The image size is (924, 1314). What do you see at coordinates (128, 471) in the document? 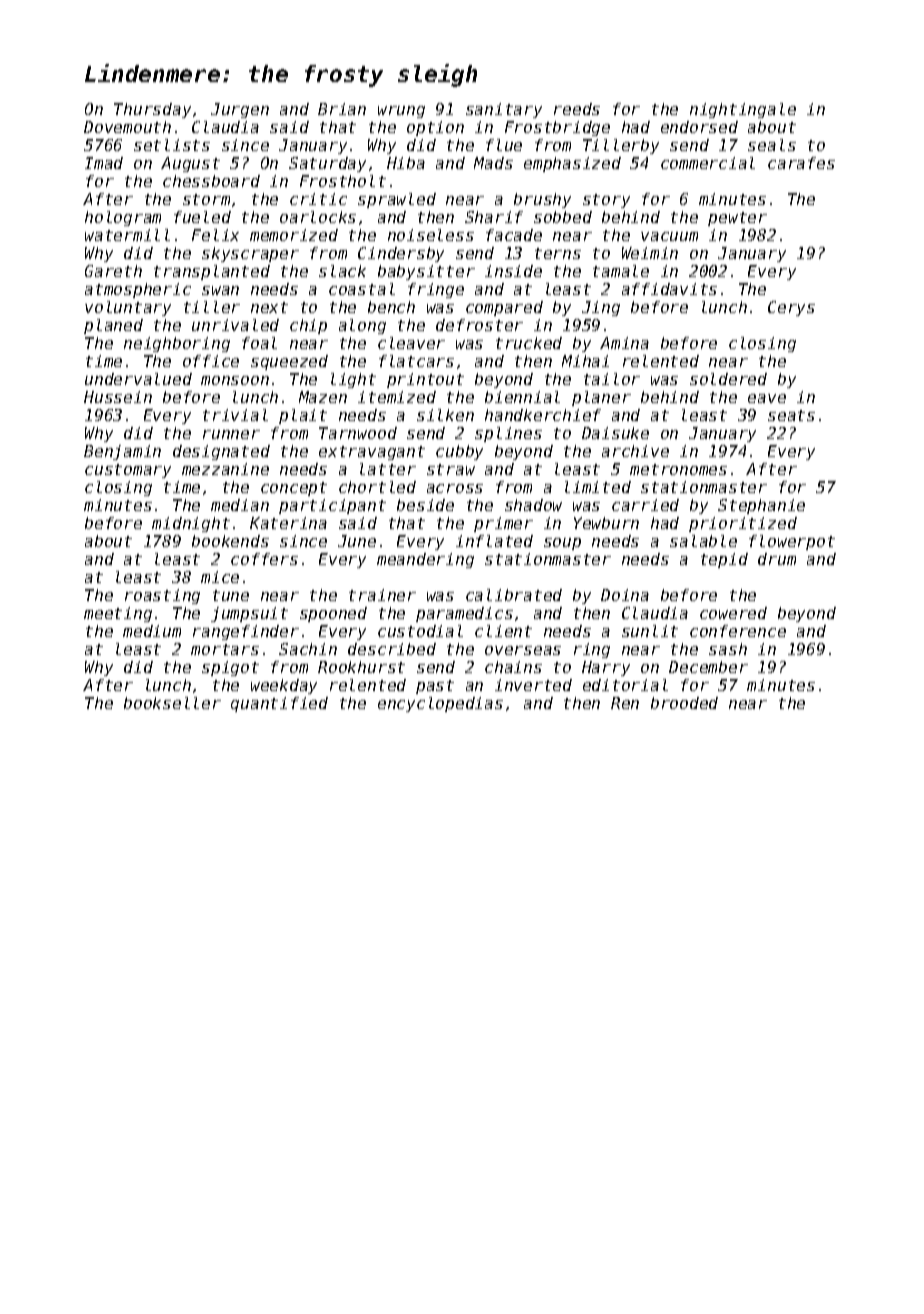
I see `customary` at bounding box center [128, 471].
